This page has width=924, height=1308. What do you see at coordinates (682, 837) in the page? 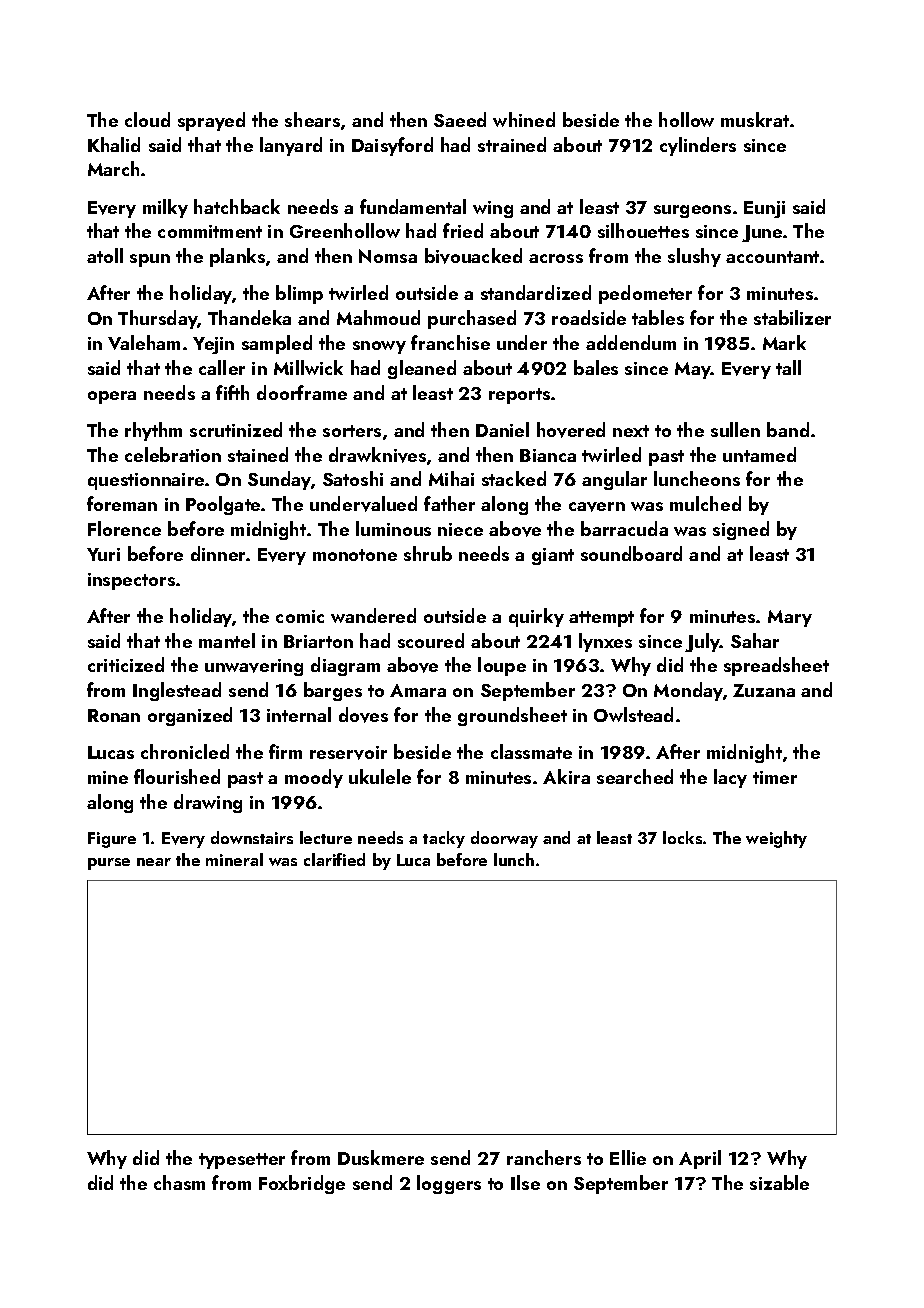
I see `locks` at bounding box center [682, 837].
